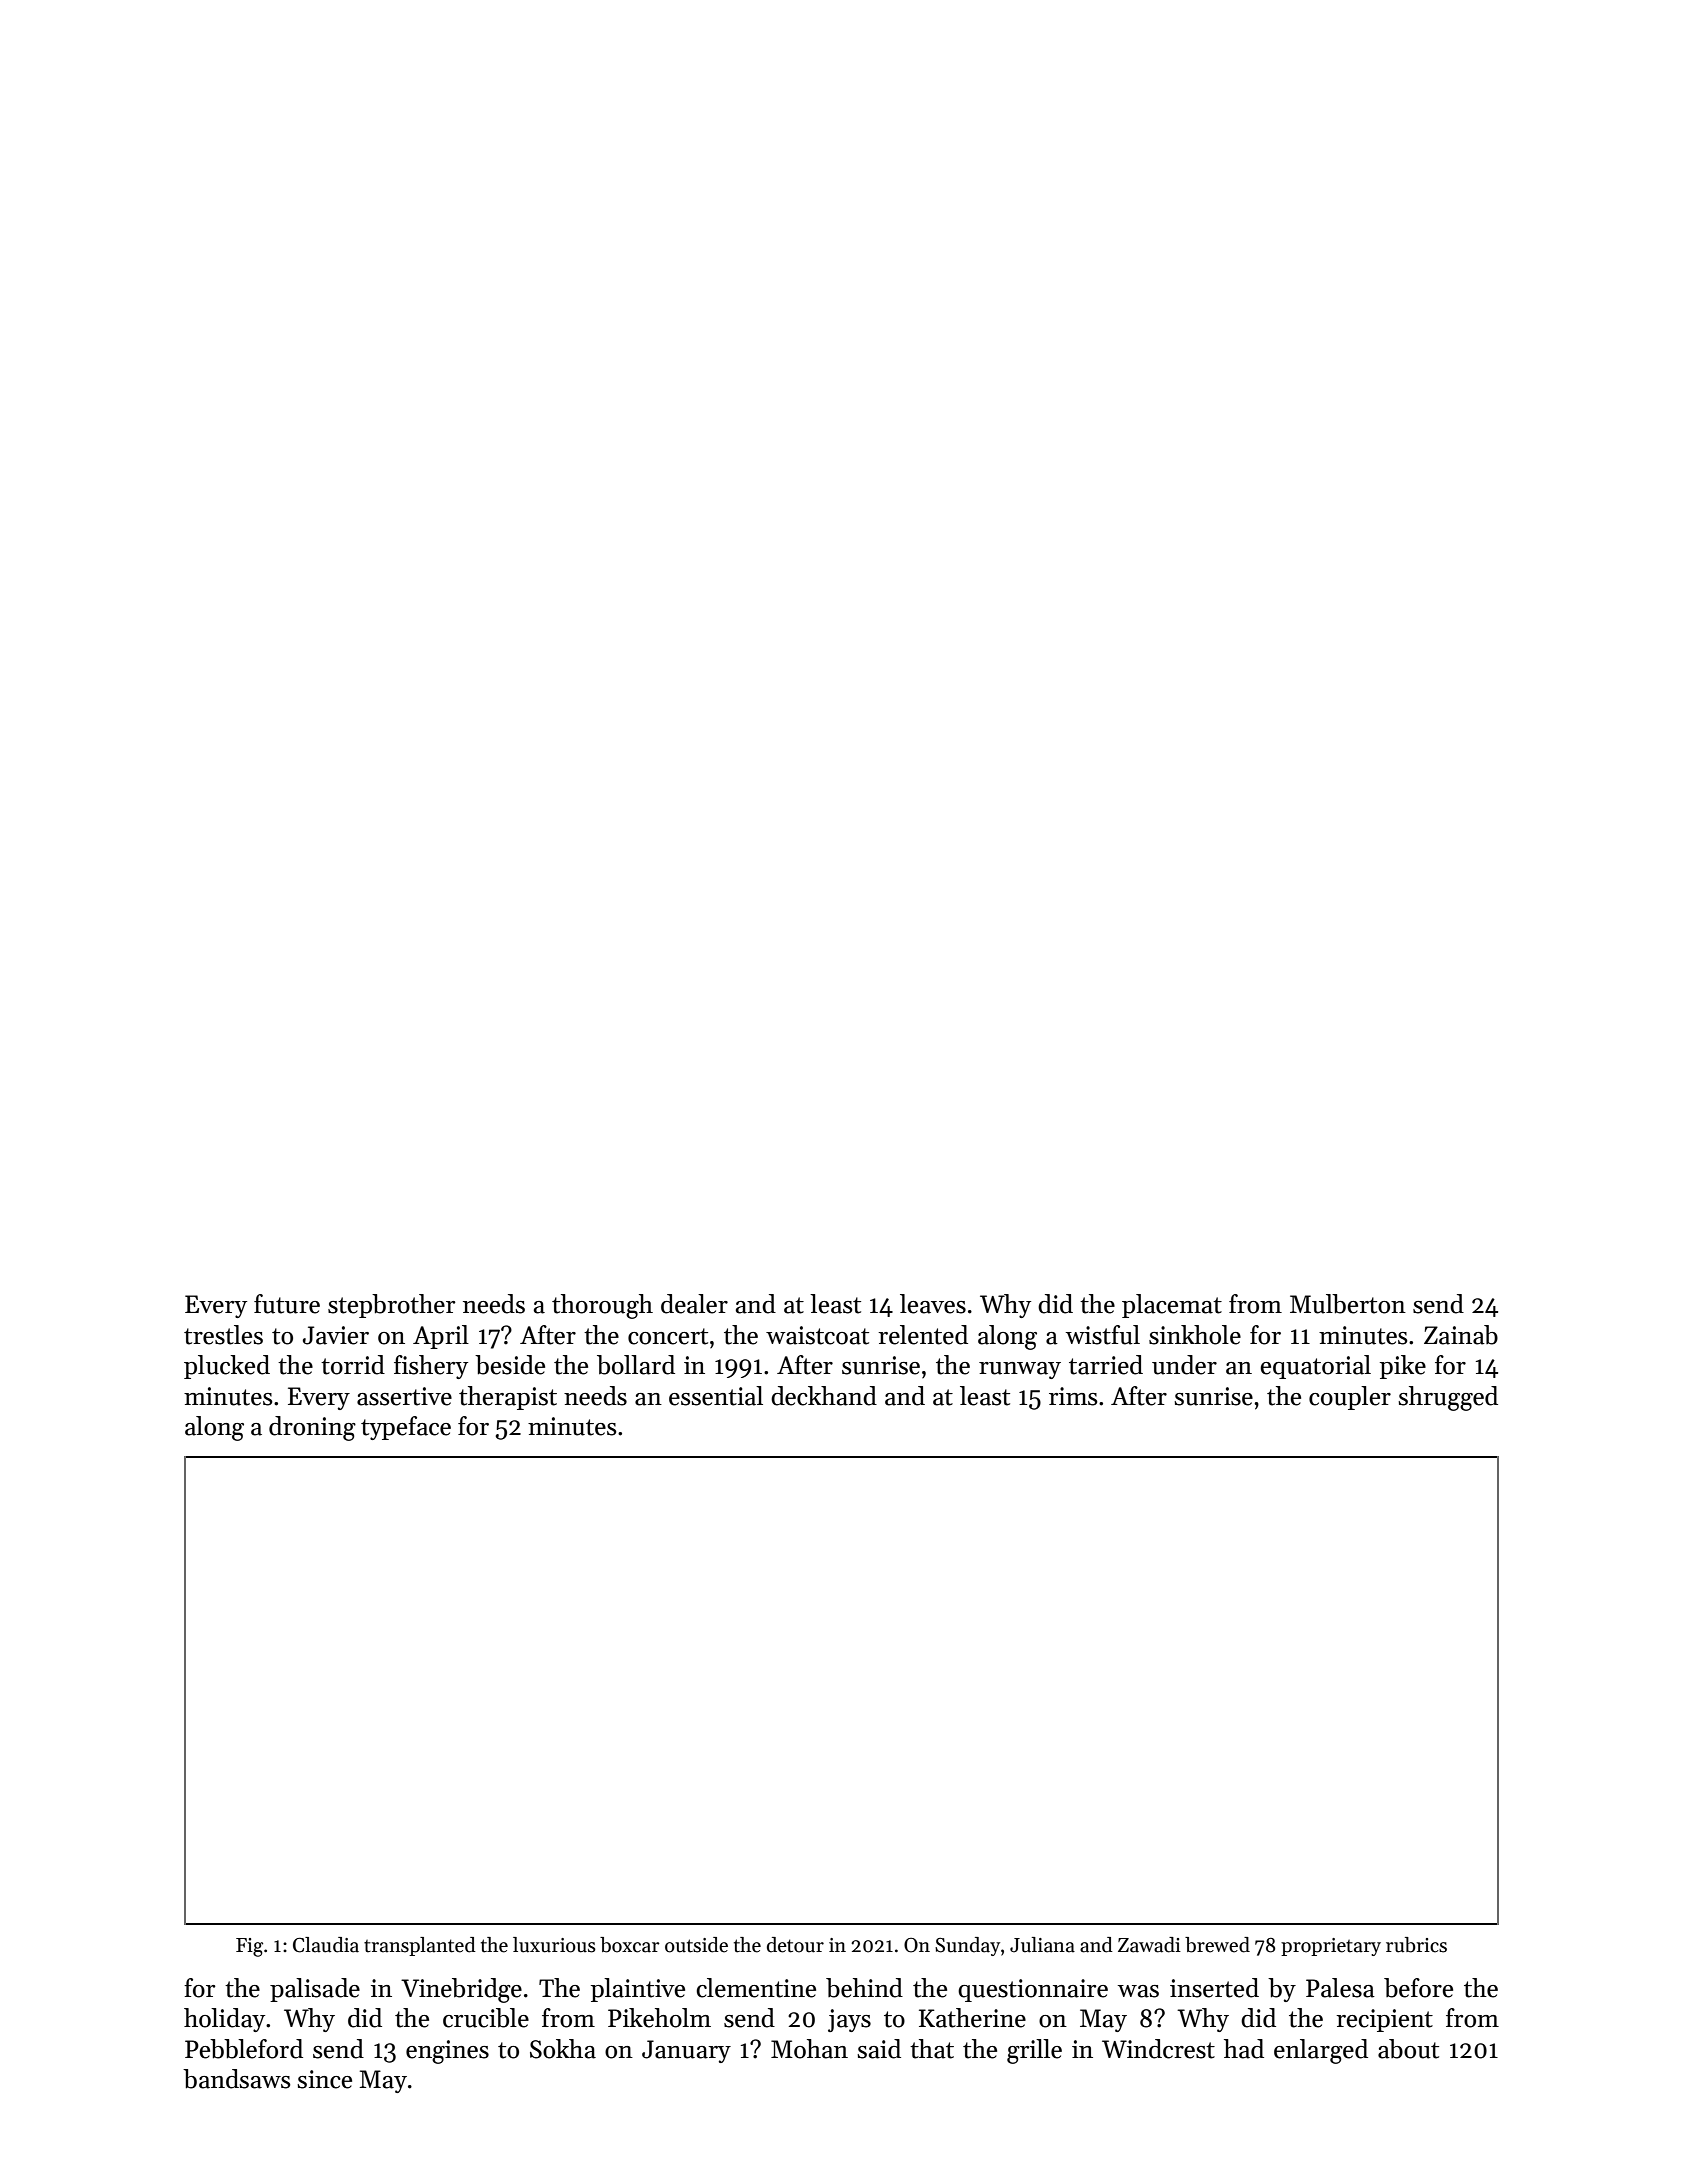 The image size is (1683, 2178). I want to click on luxurious, so click(554, 1945).
